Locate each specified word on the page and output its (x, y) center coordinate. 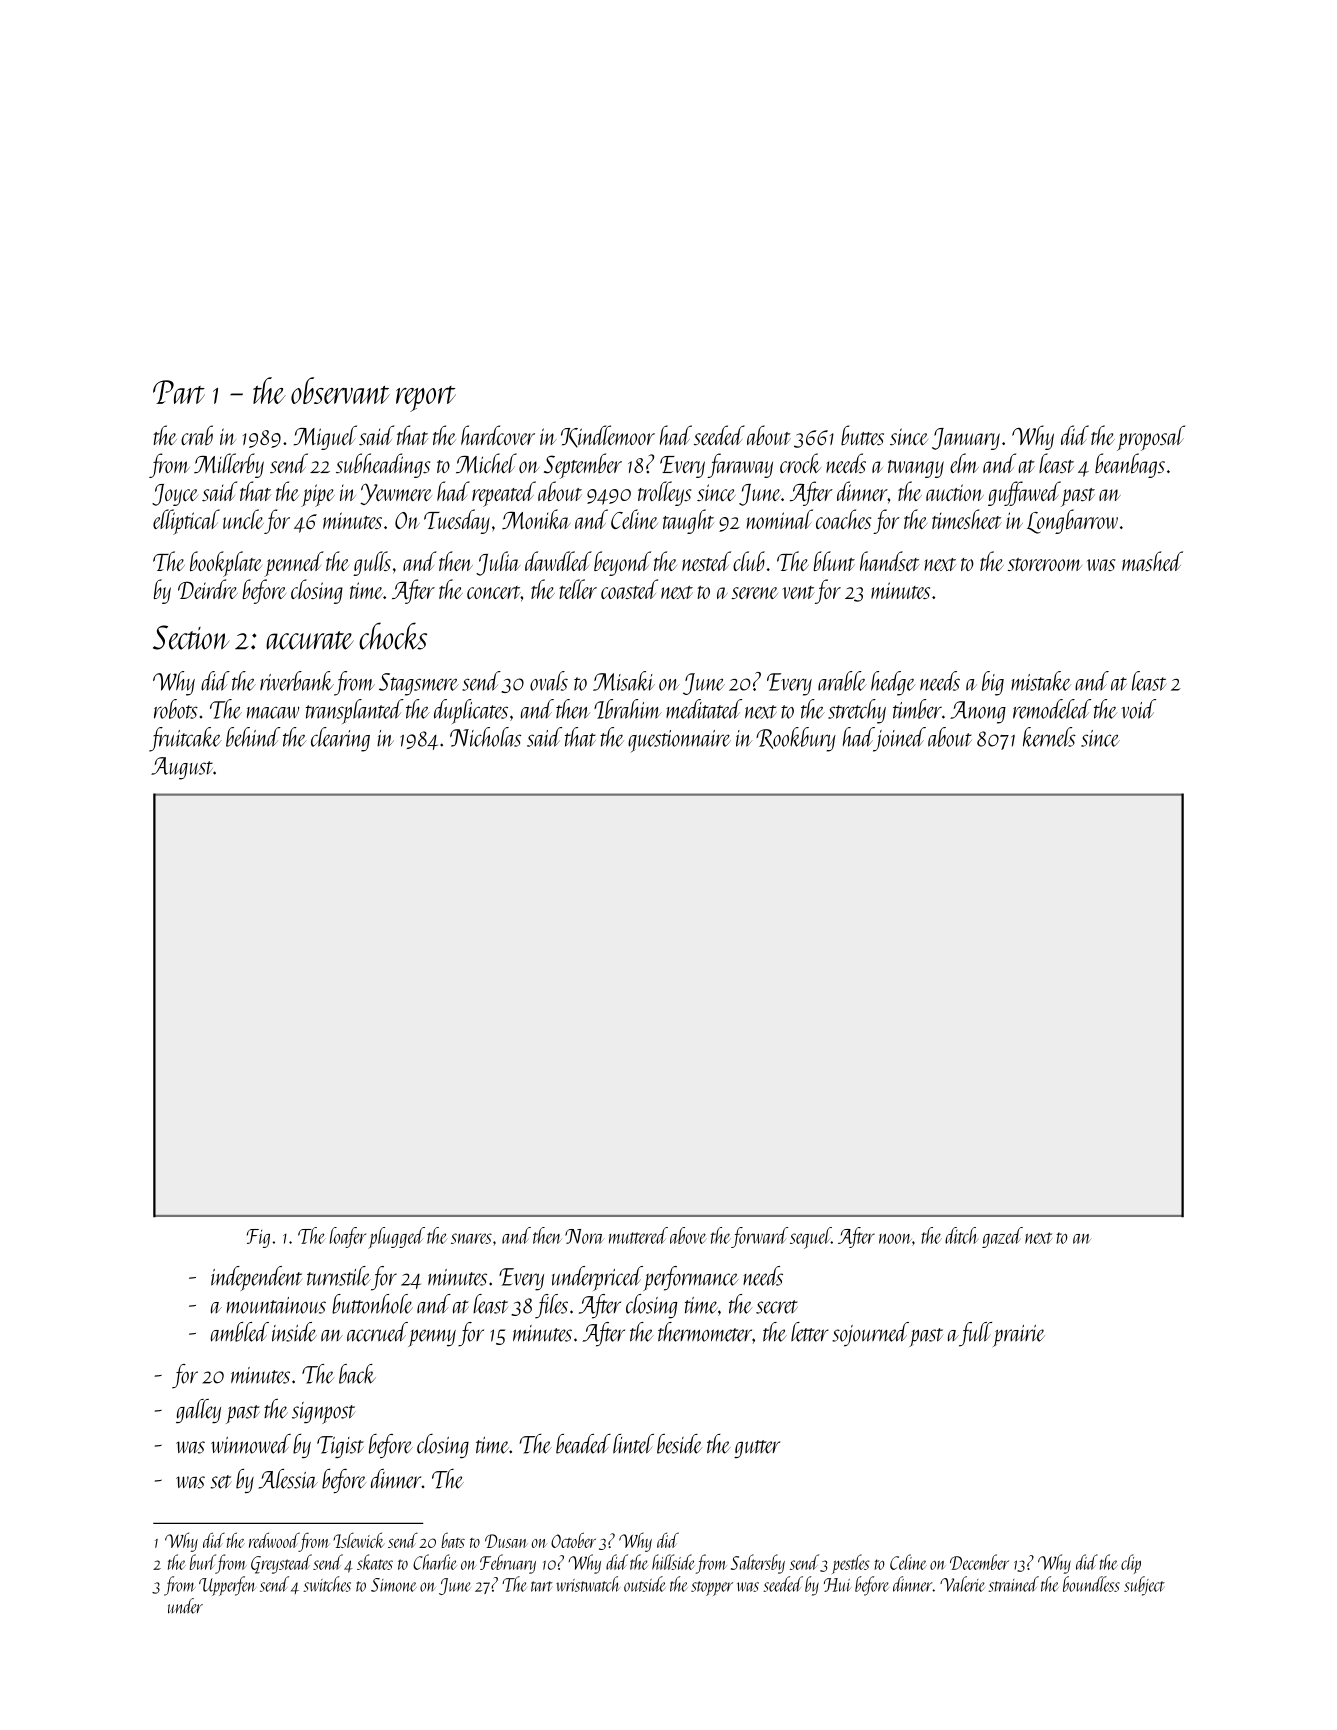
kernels (1049, 737)
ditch (962, 1235)
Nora (584, 1236)
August (182, 768)
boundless (1091, 1584)
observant (340, 390)
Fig (258, 1238)
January (966, 439)
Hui (837, 1585)
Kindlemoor (608, 436)
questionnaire (679, 741)
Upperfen (227, 1586)
